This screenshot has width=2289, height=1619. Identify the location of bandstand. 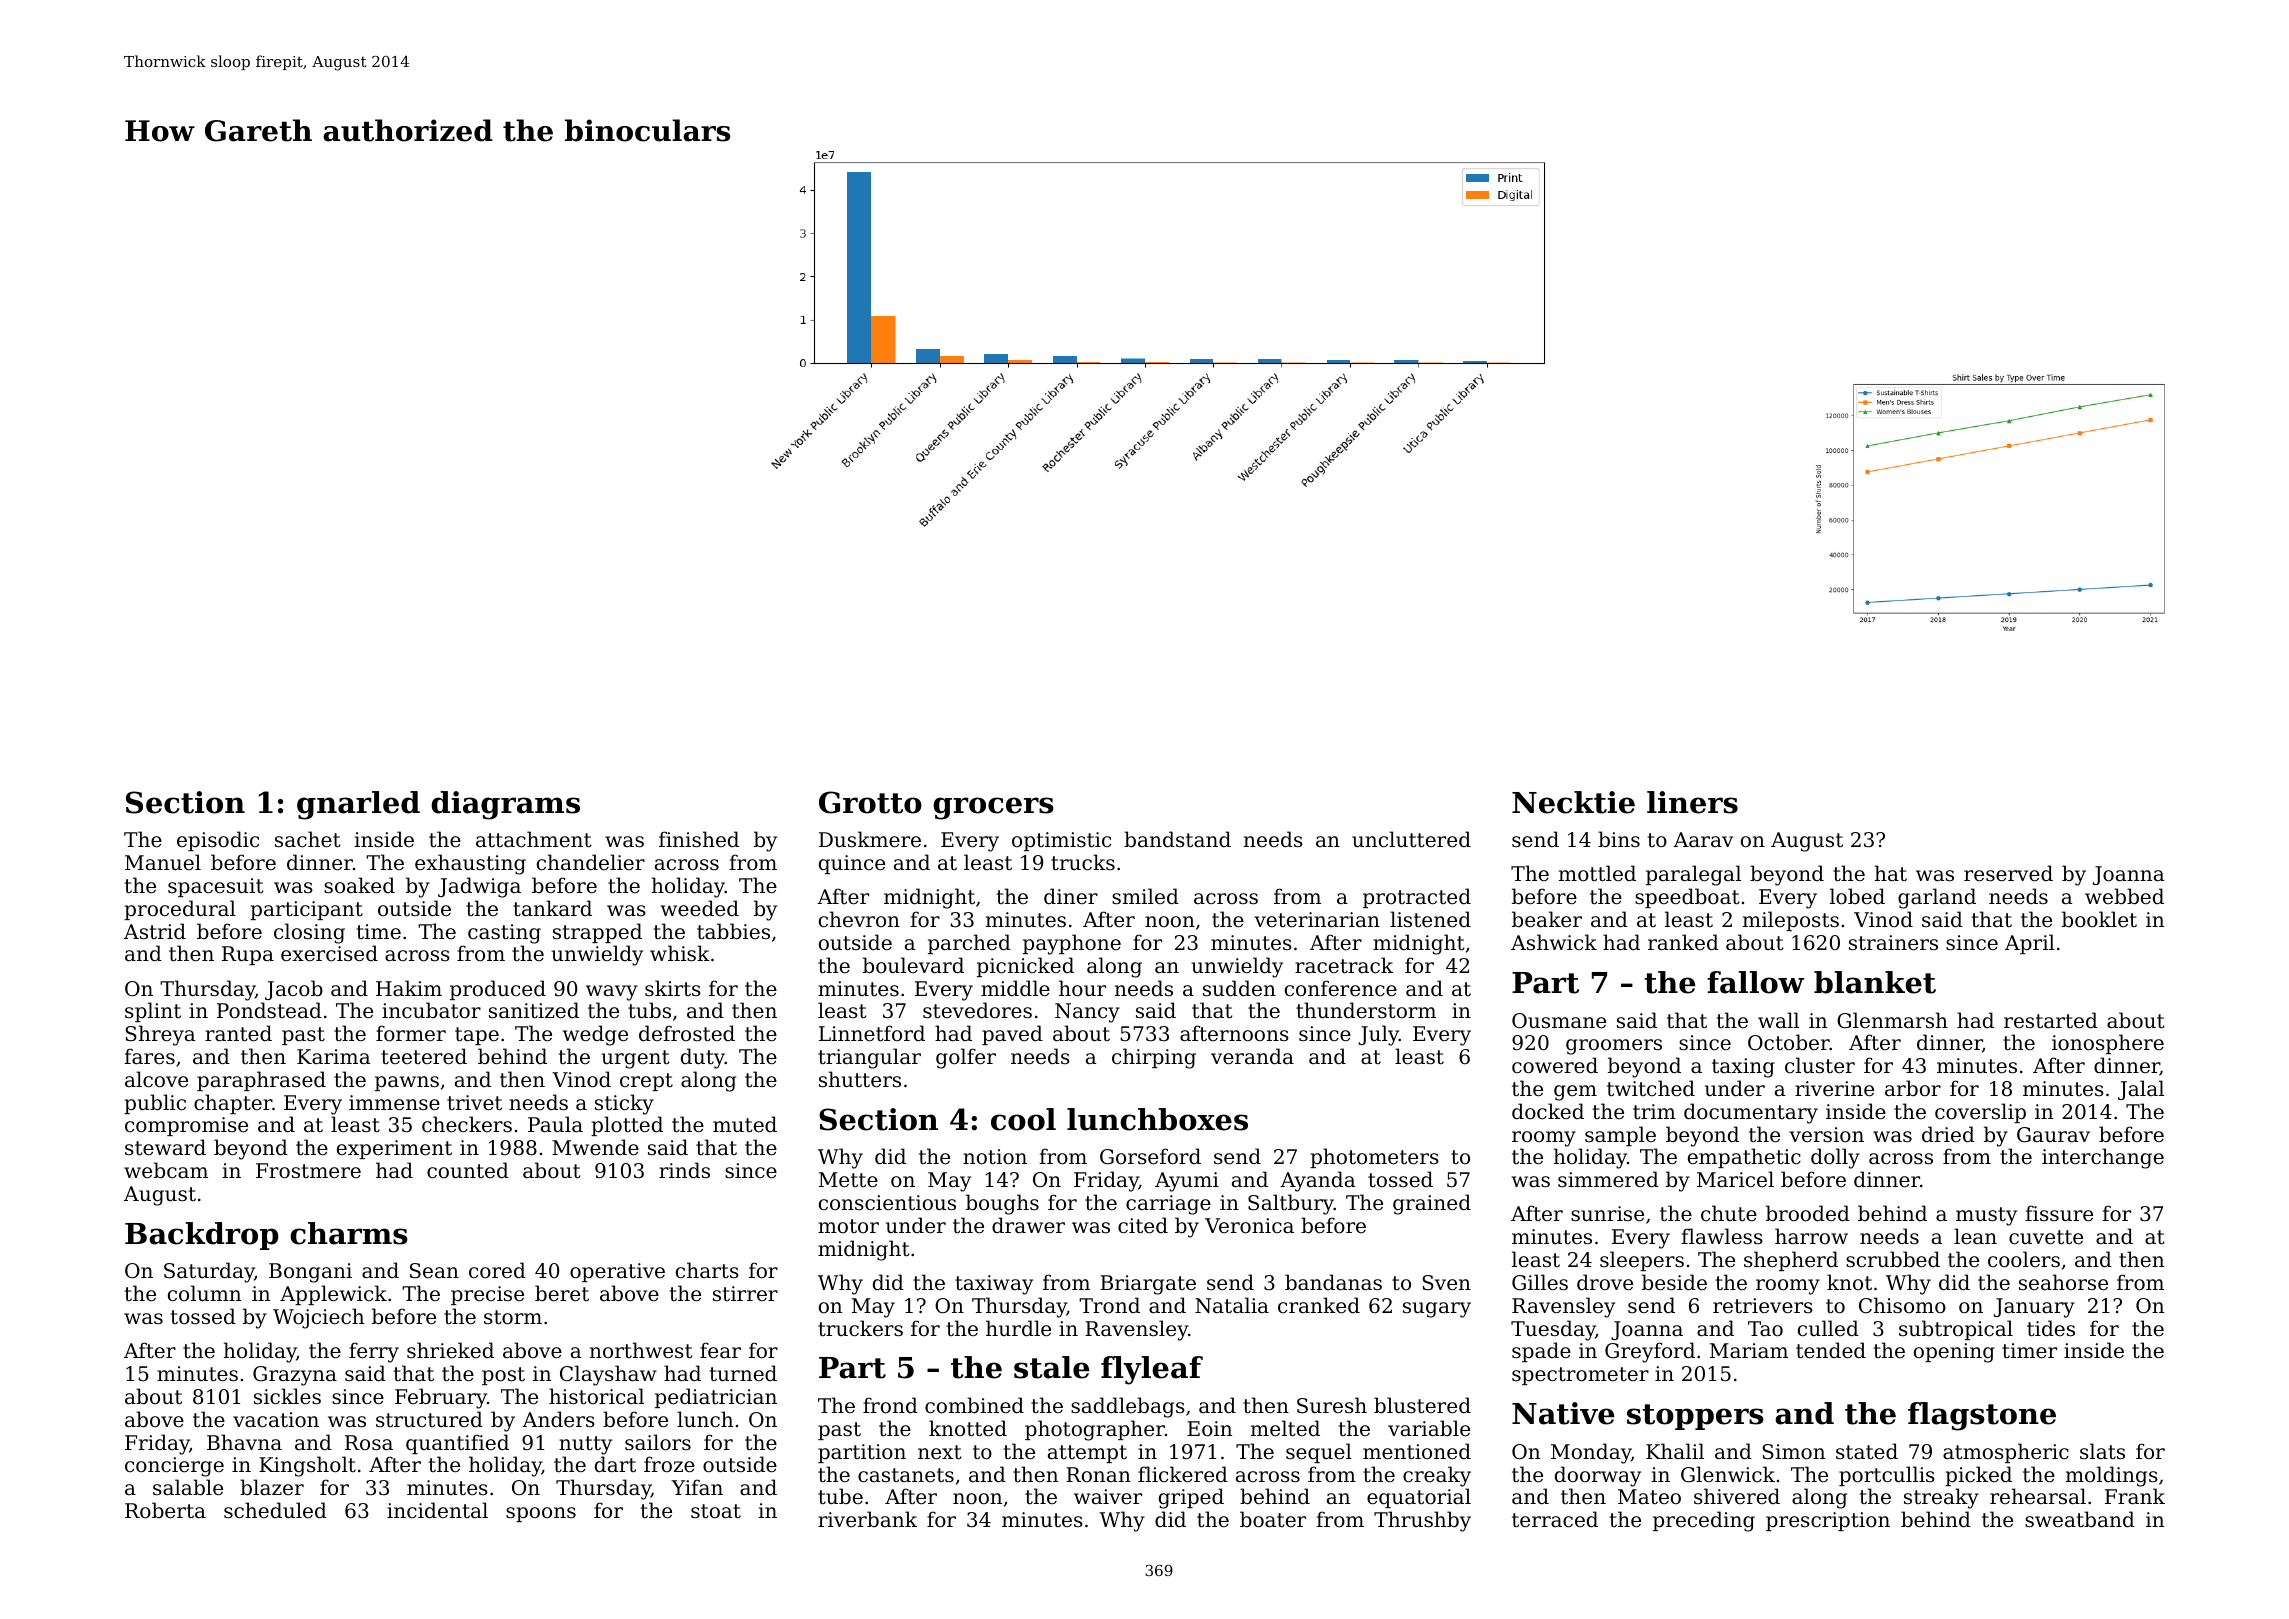
(1177, 839).
